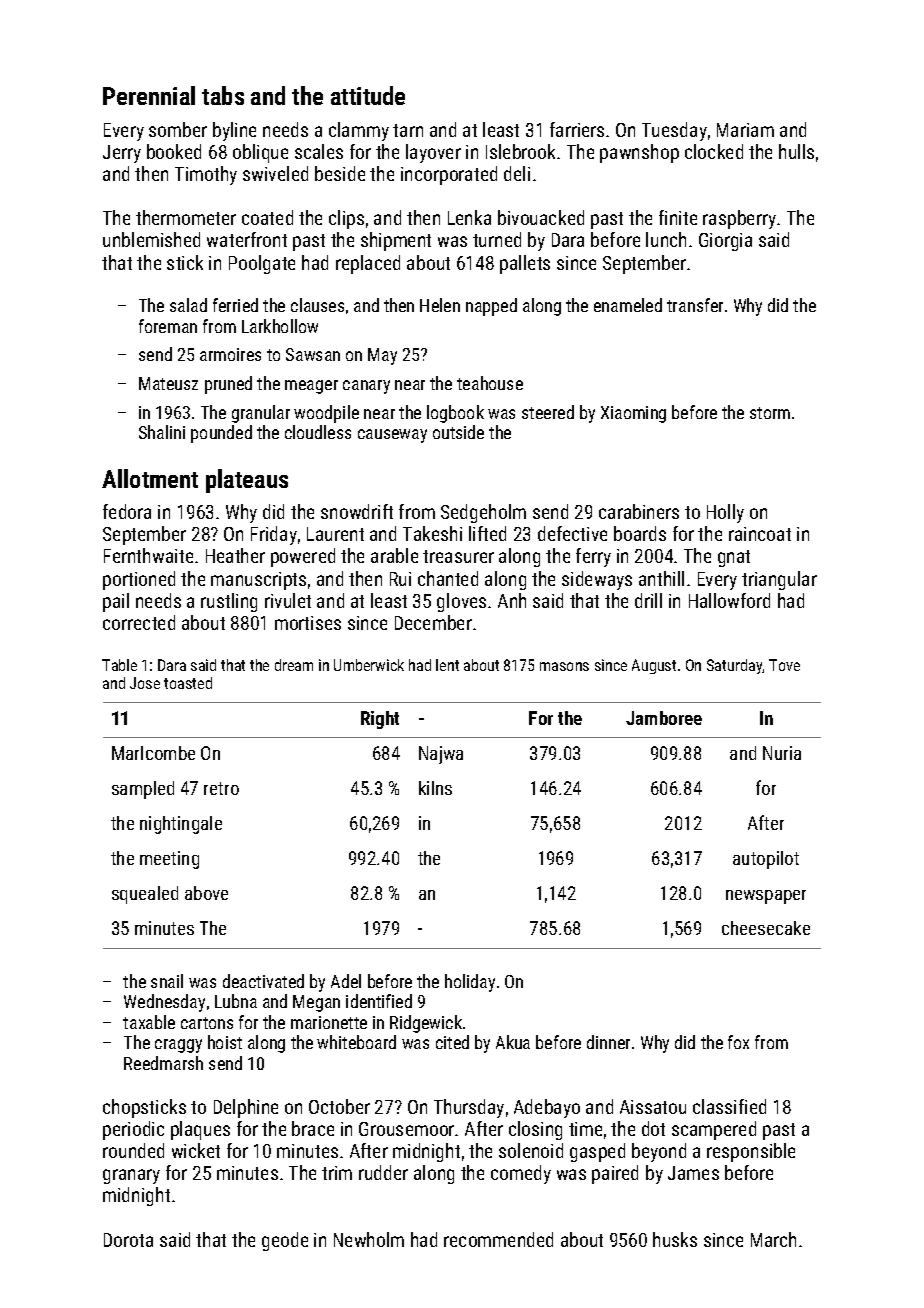 The image size is (924, 1308). What do you see at coordinates (470, 983) in the screenshot?
I see `holiday` at bounding box center [470, 983].
